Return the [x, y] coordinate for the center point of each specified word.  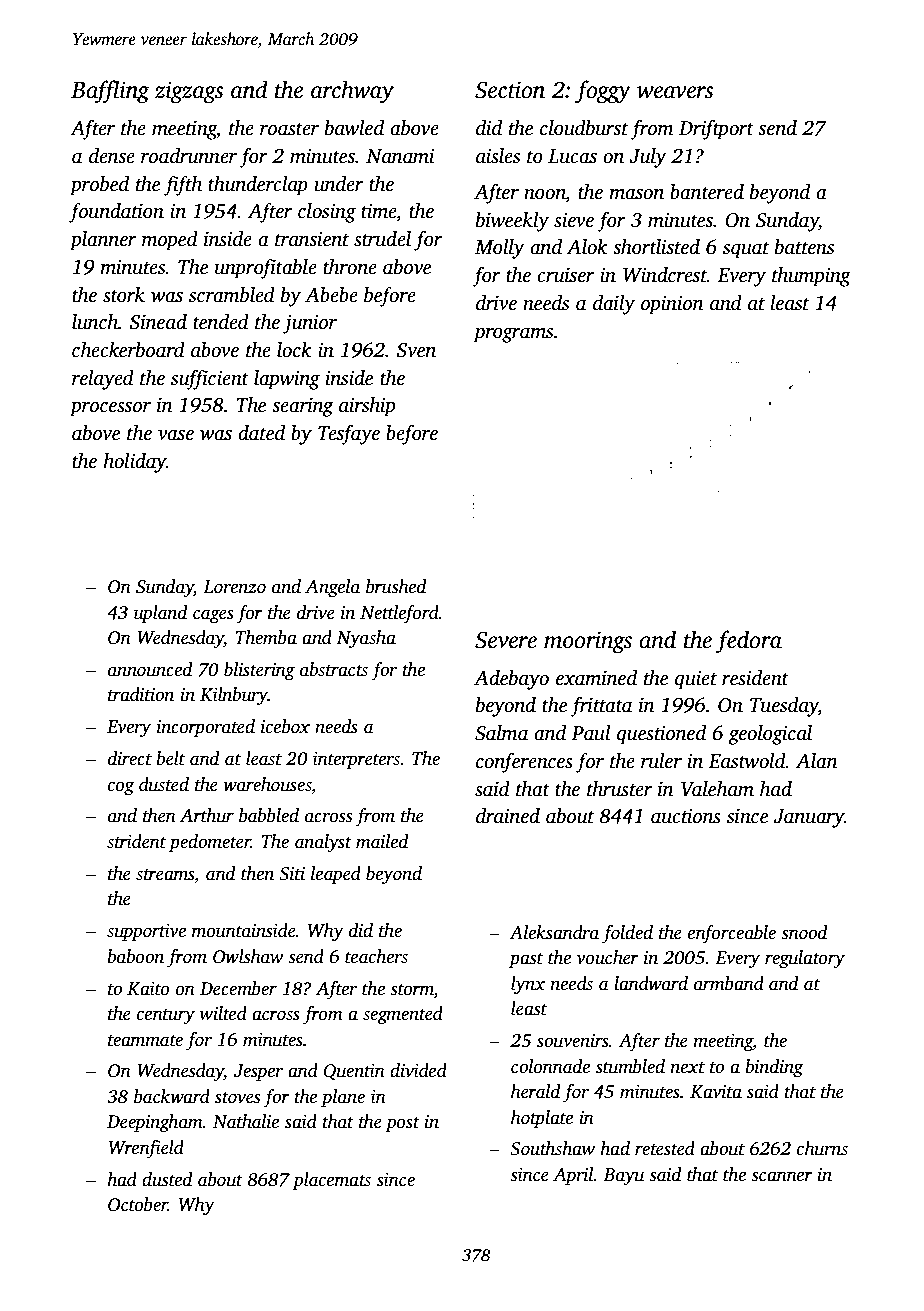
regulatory [805, 959]
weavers [675, 92]
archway [352, 92]
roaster [289, 129]
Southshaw [552, 1148]
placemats [331, 1181]
